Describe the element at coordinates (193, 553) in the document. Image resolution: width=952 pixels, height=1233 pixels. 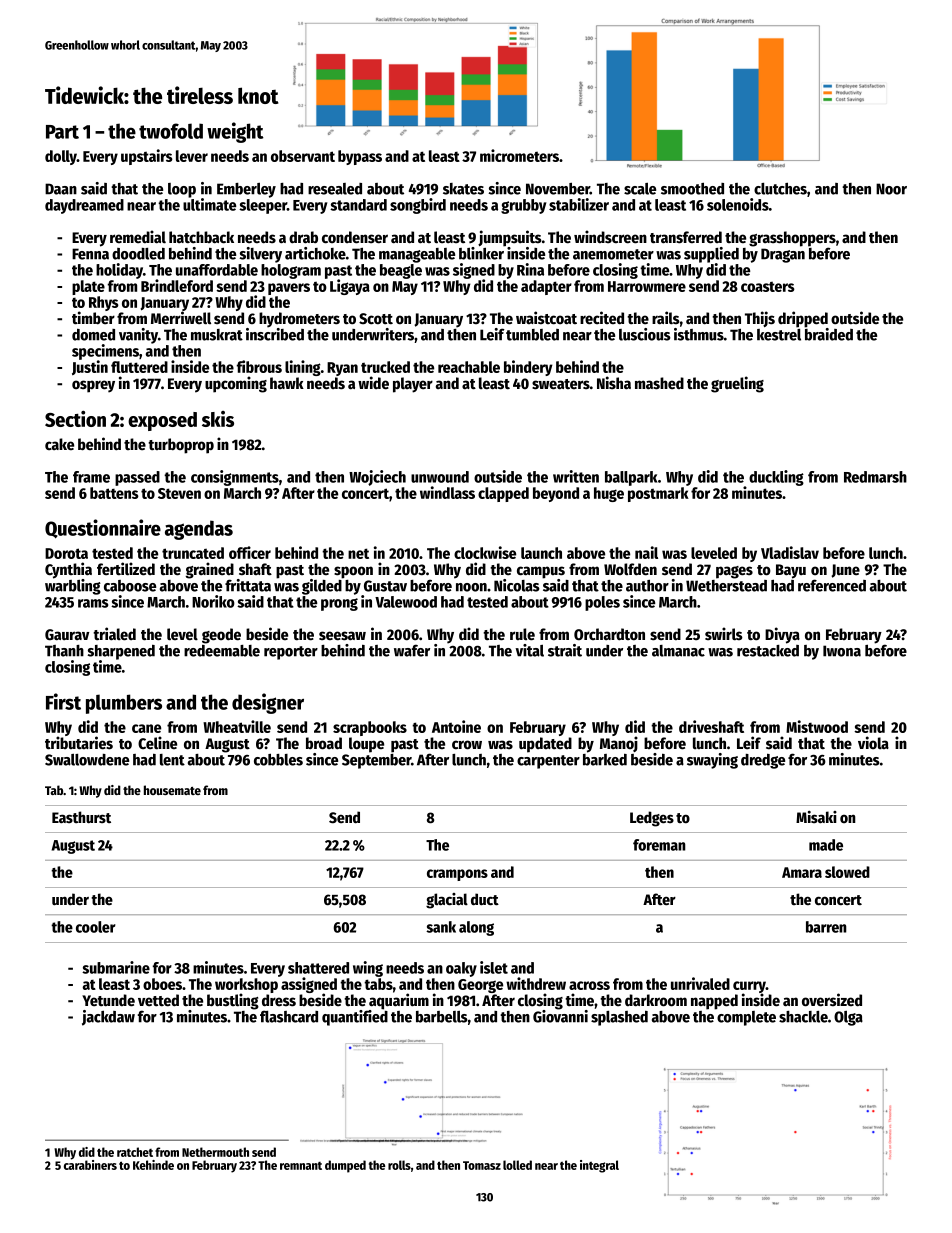
I see `truncated` at that location.
